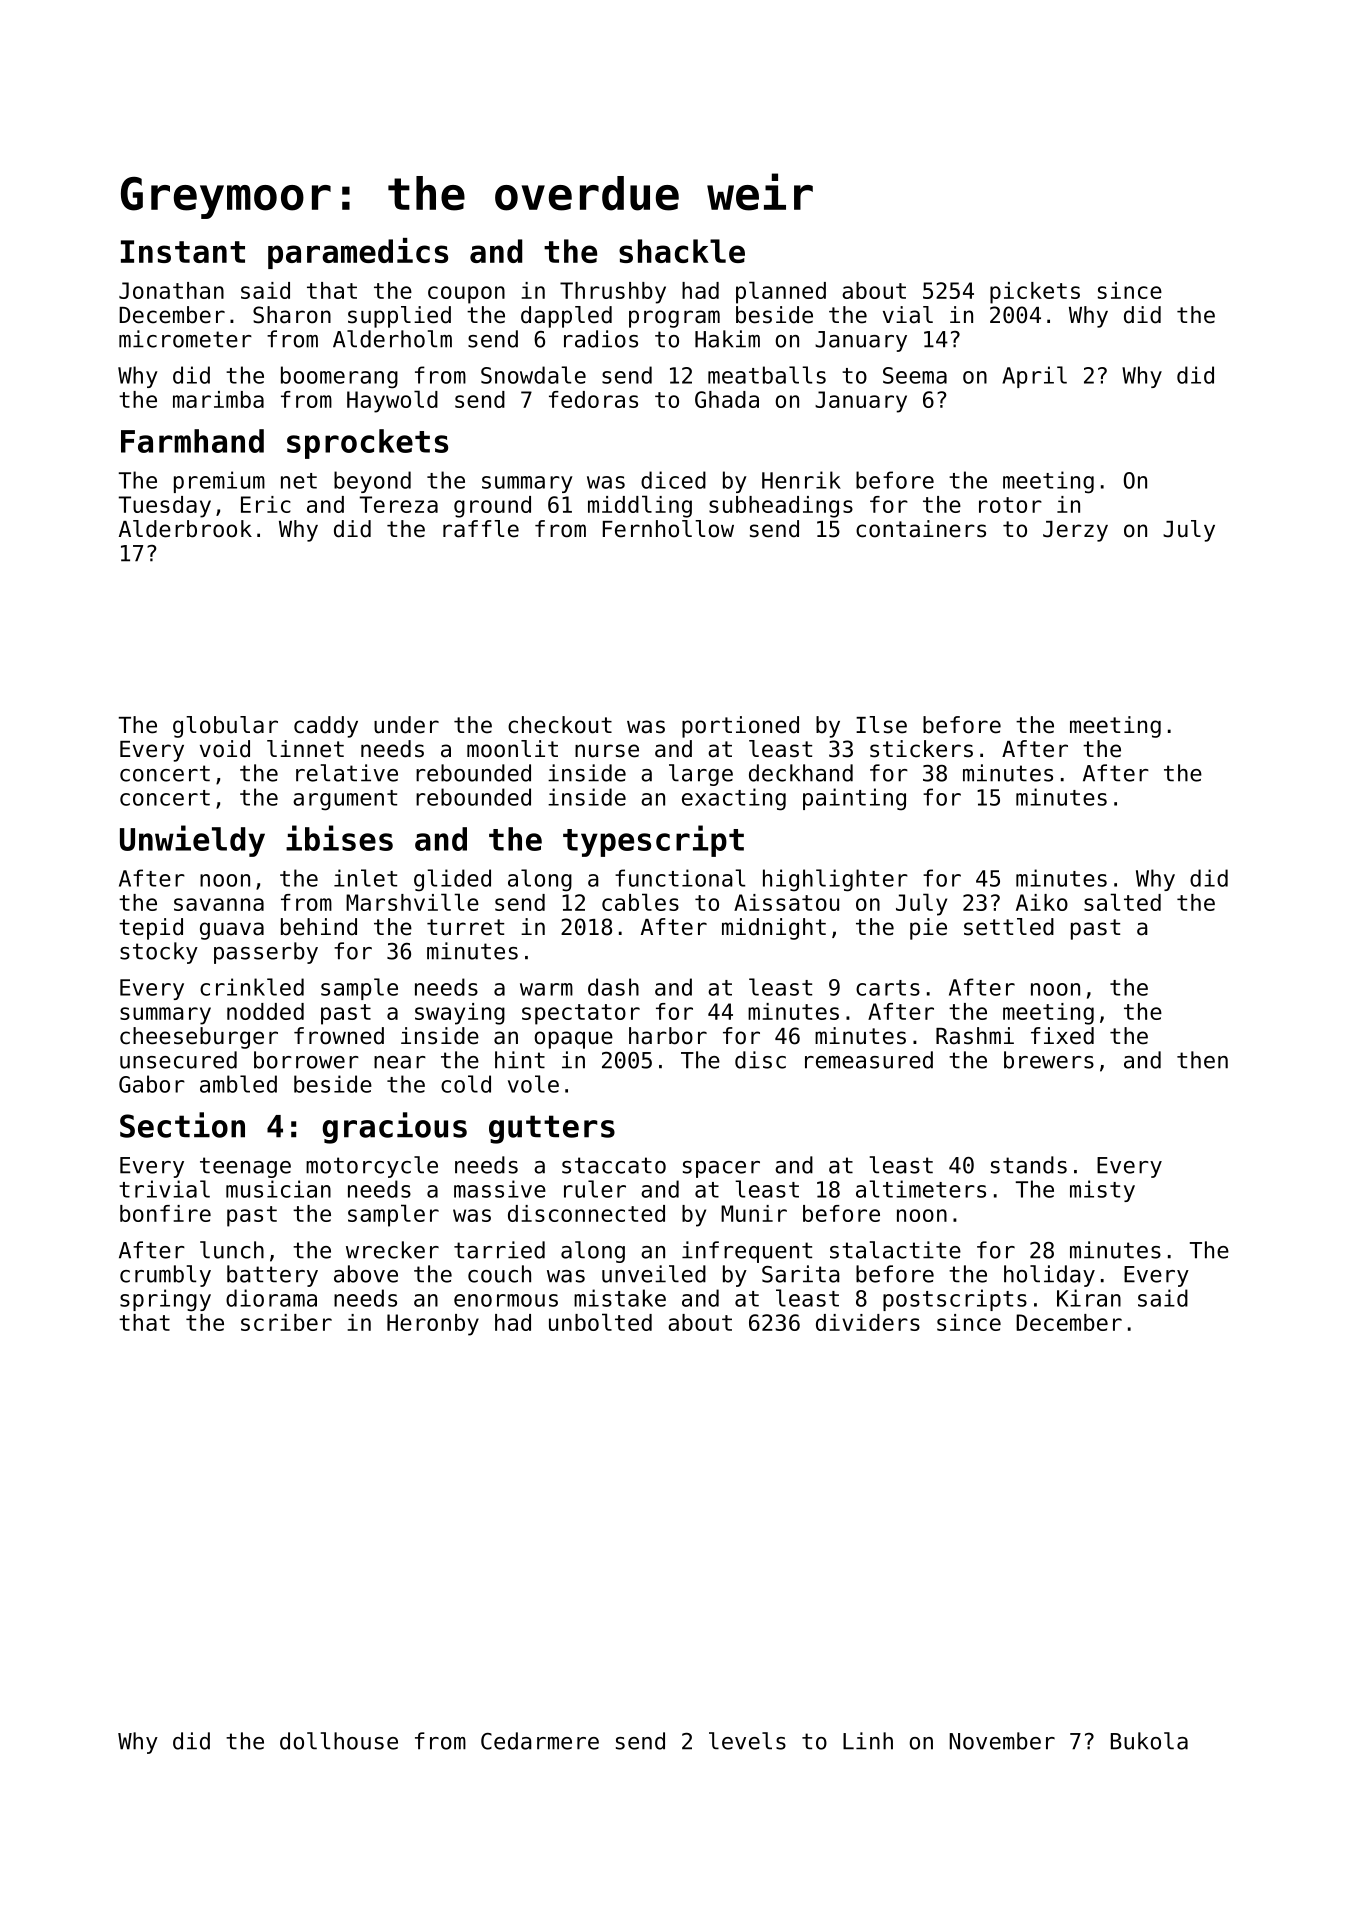  I want to click on checkout, so click(560, 725).
